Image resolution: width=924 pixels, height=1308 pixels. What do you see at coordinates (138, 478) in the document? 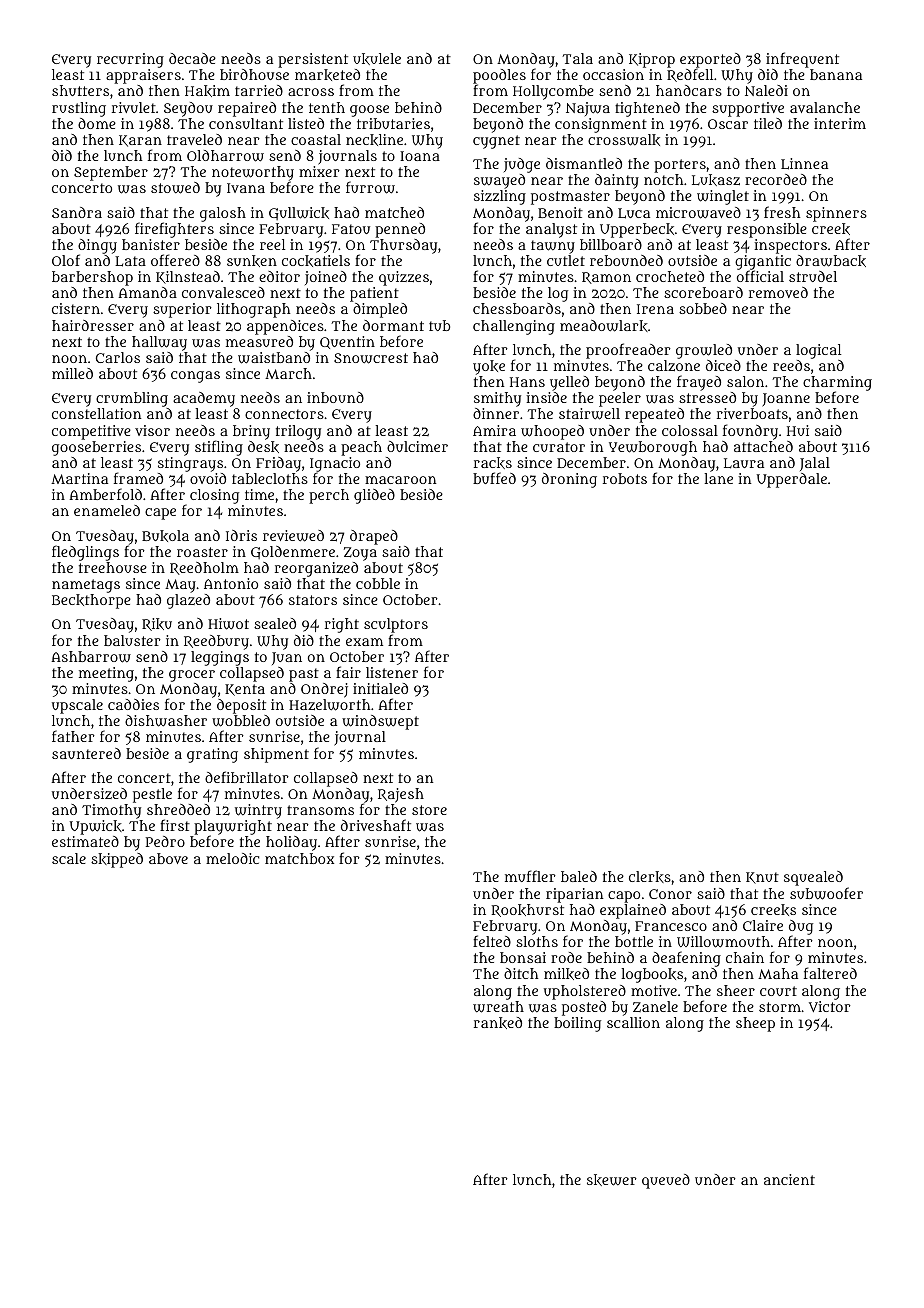
I see `framed` at bounding box center [138, 478].
